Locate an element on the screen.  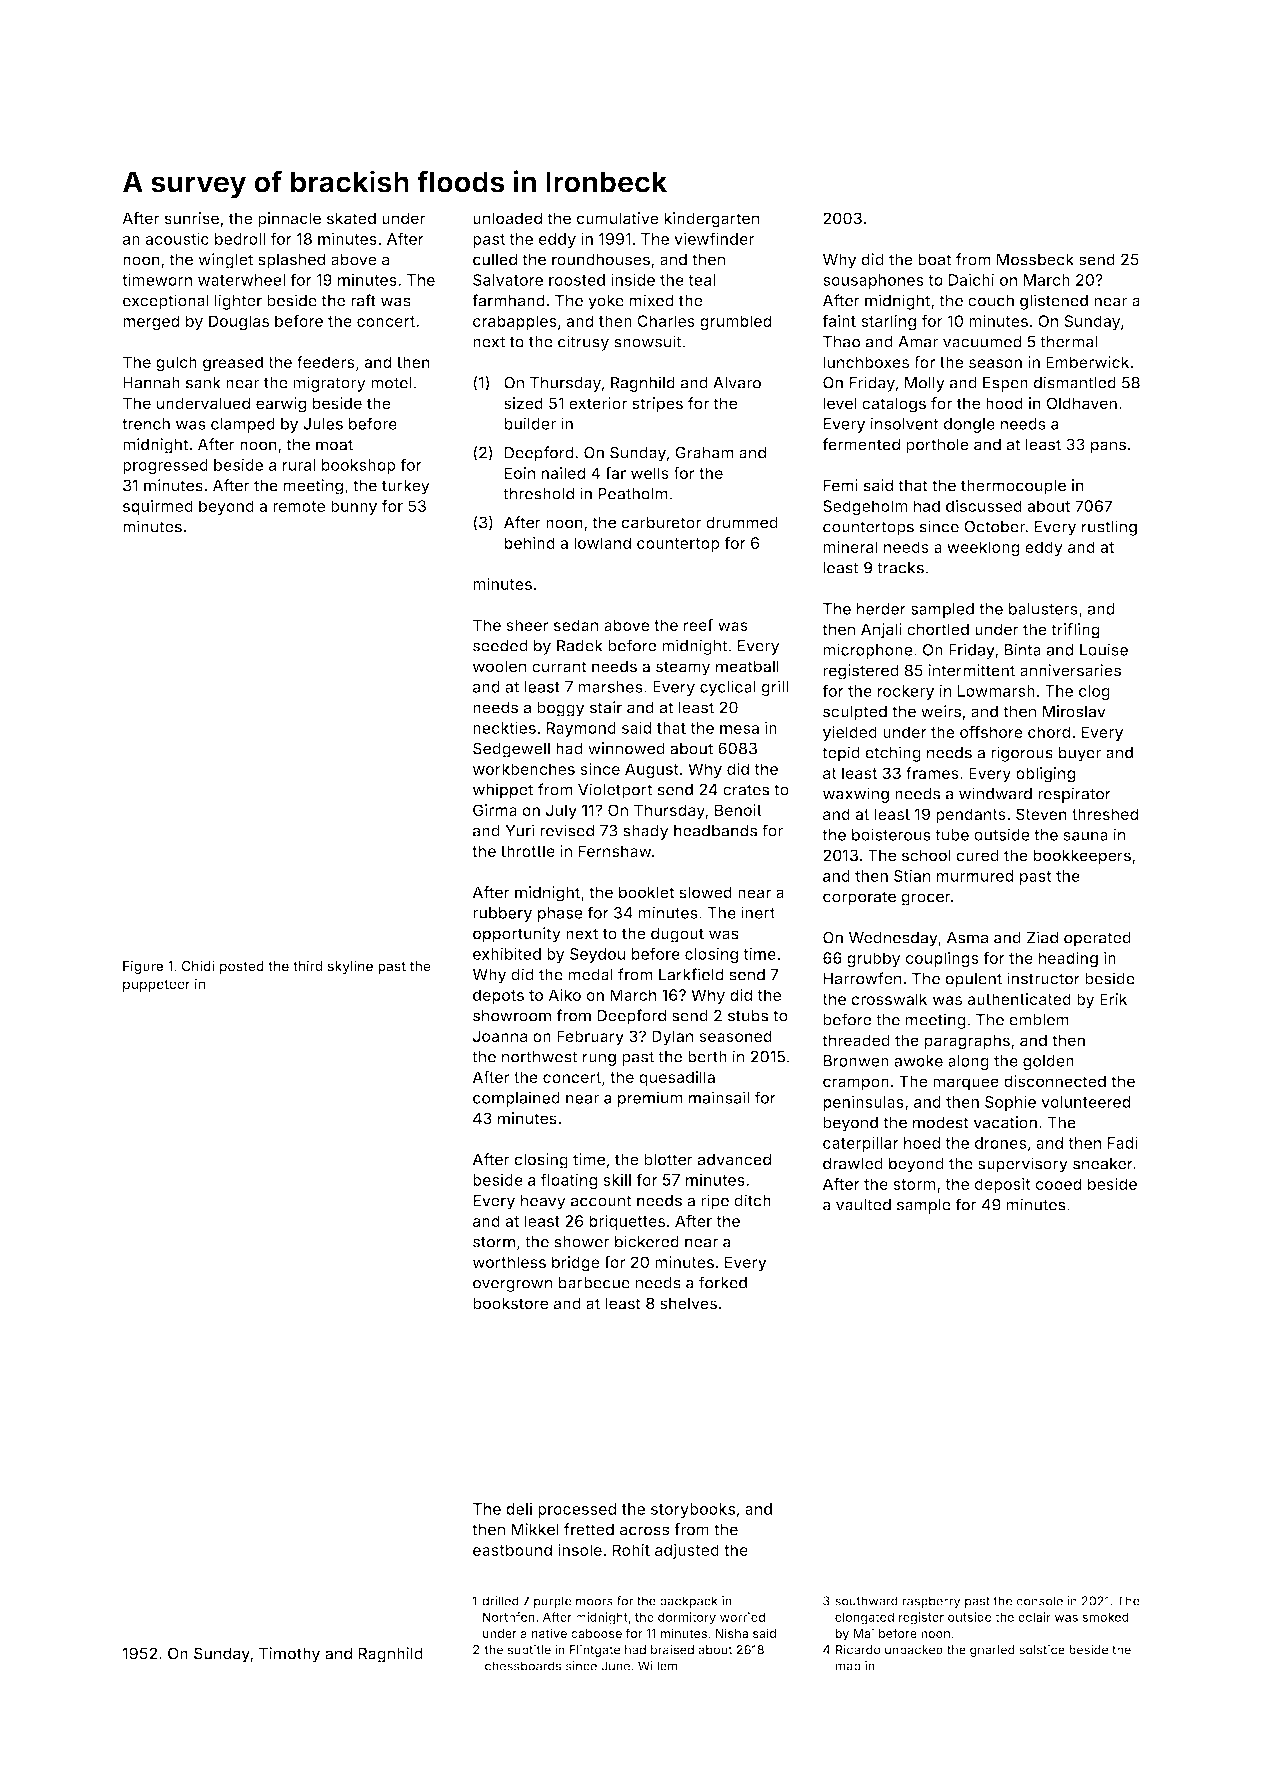
third is located at coordinates (308, 966).
